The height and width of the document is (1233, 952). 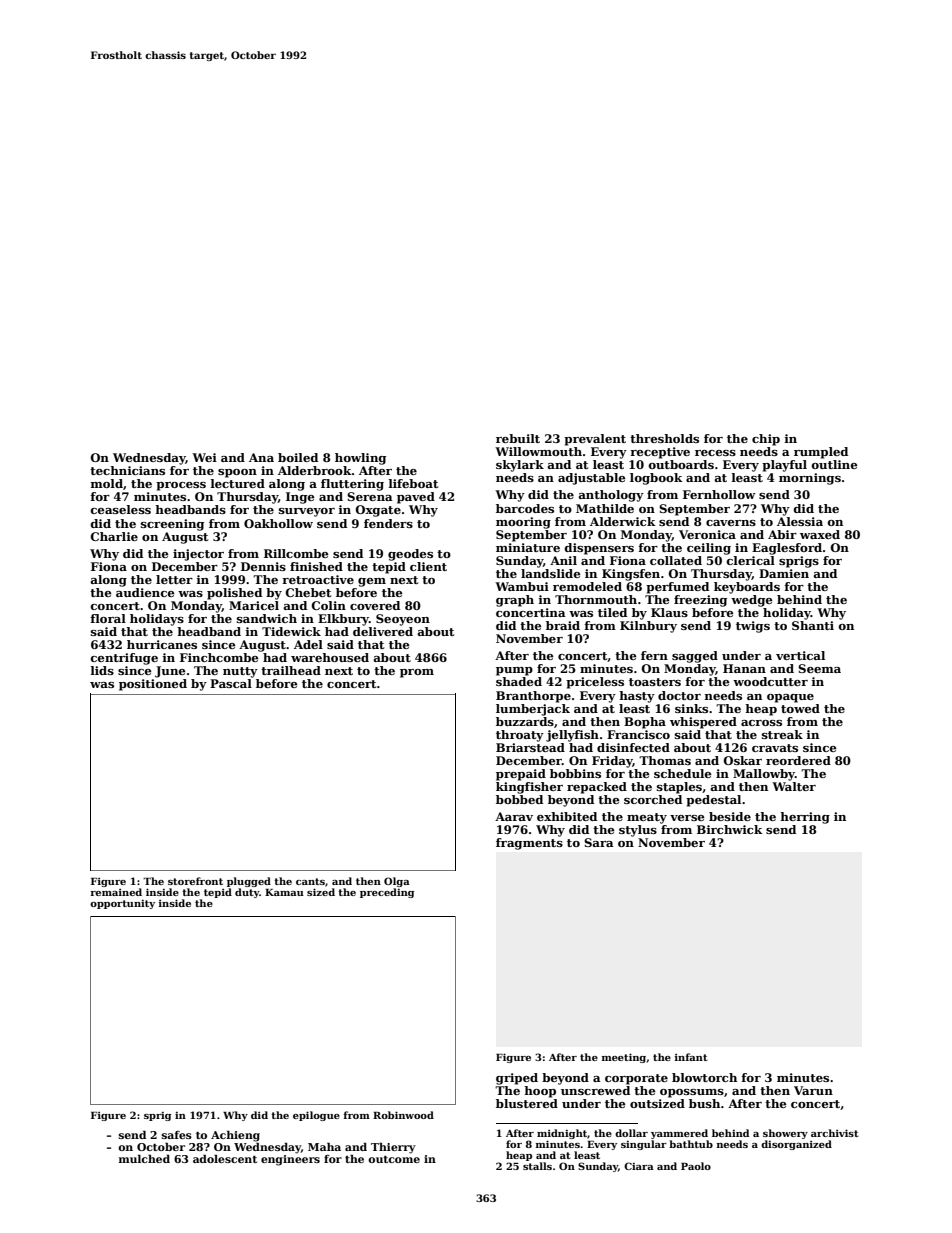 What do you see at coordinates (682, 773) in the document?
I see `schedule` at bounding box center [682, 773].
